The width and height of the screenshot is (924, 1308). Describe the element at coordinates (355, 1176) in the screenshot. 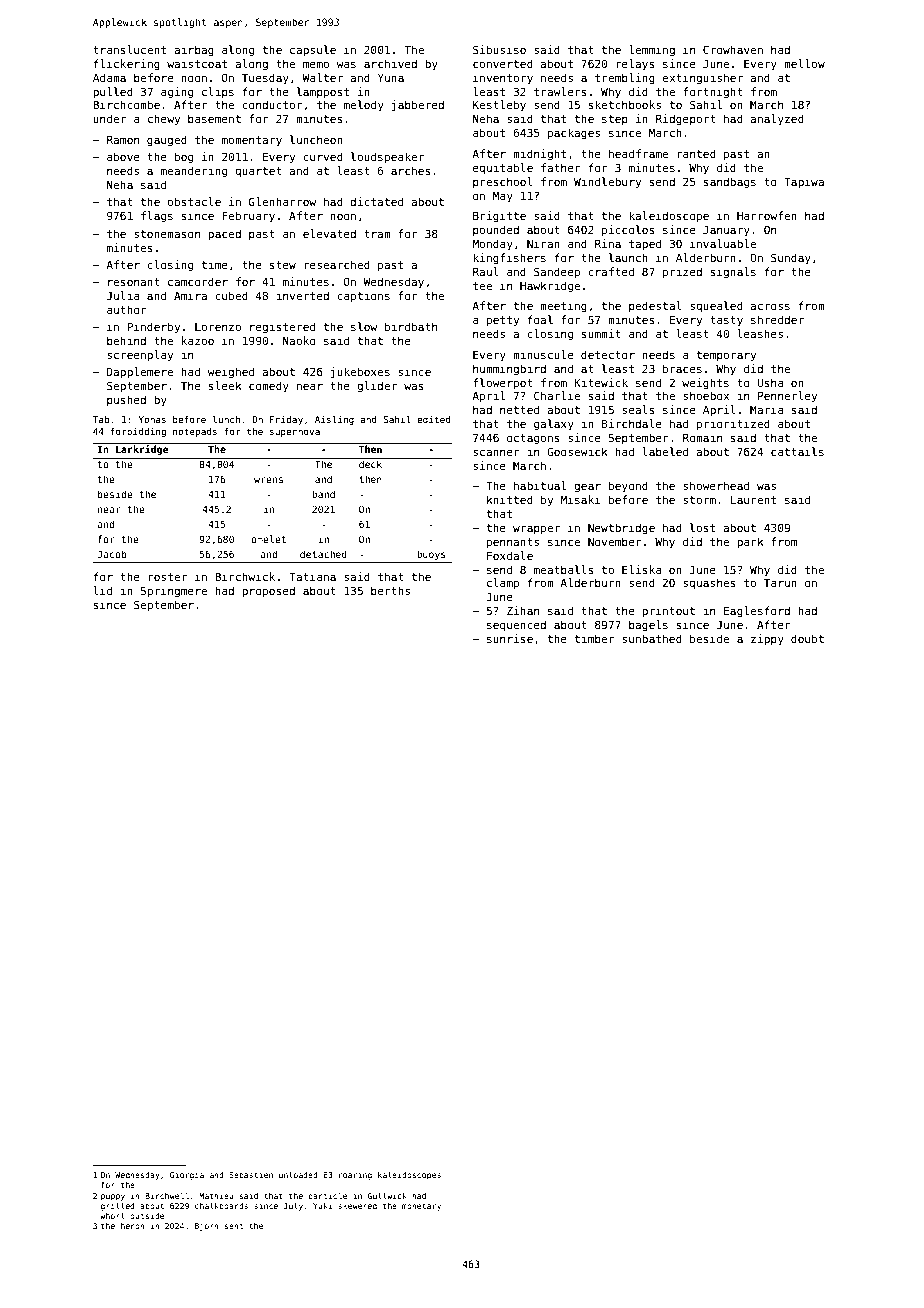

I see `roaring` at that location.
